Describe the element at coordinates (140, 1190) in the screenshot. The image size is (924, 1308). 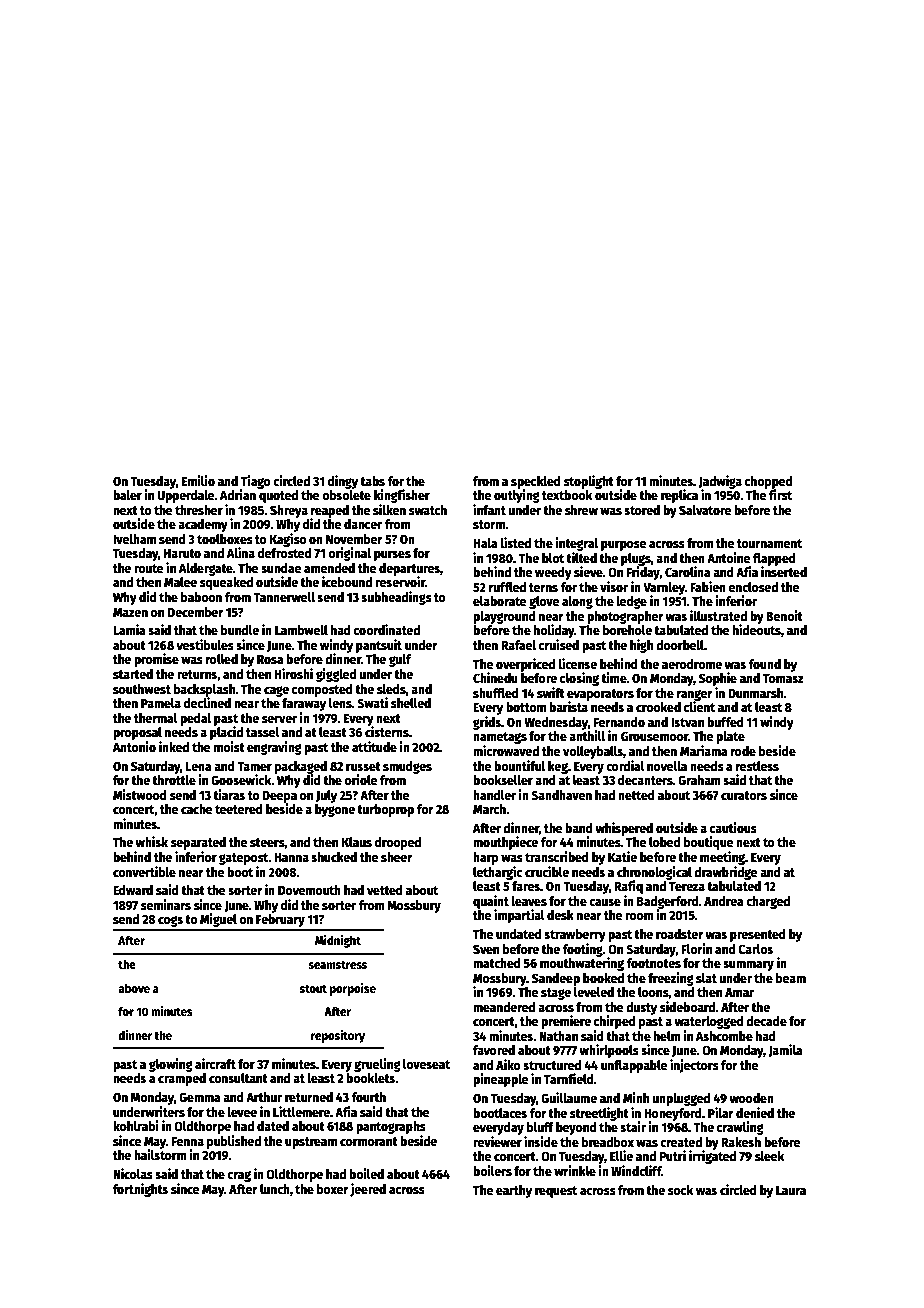
I see `fortnights` at that location.
